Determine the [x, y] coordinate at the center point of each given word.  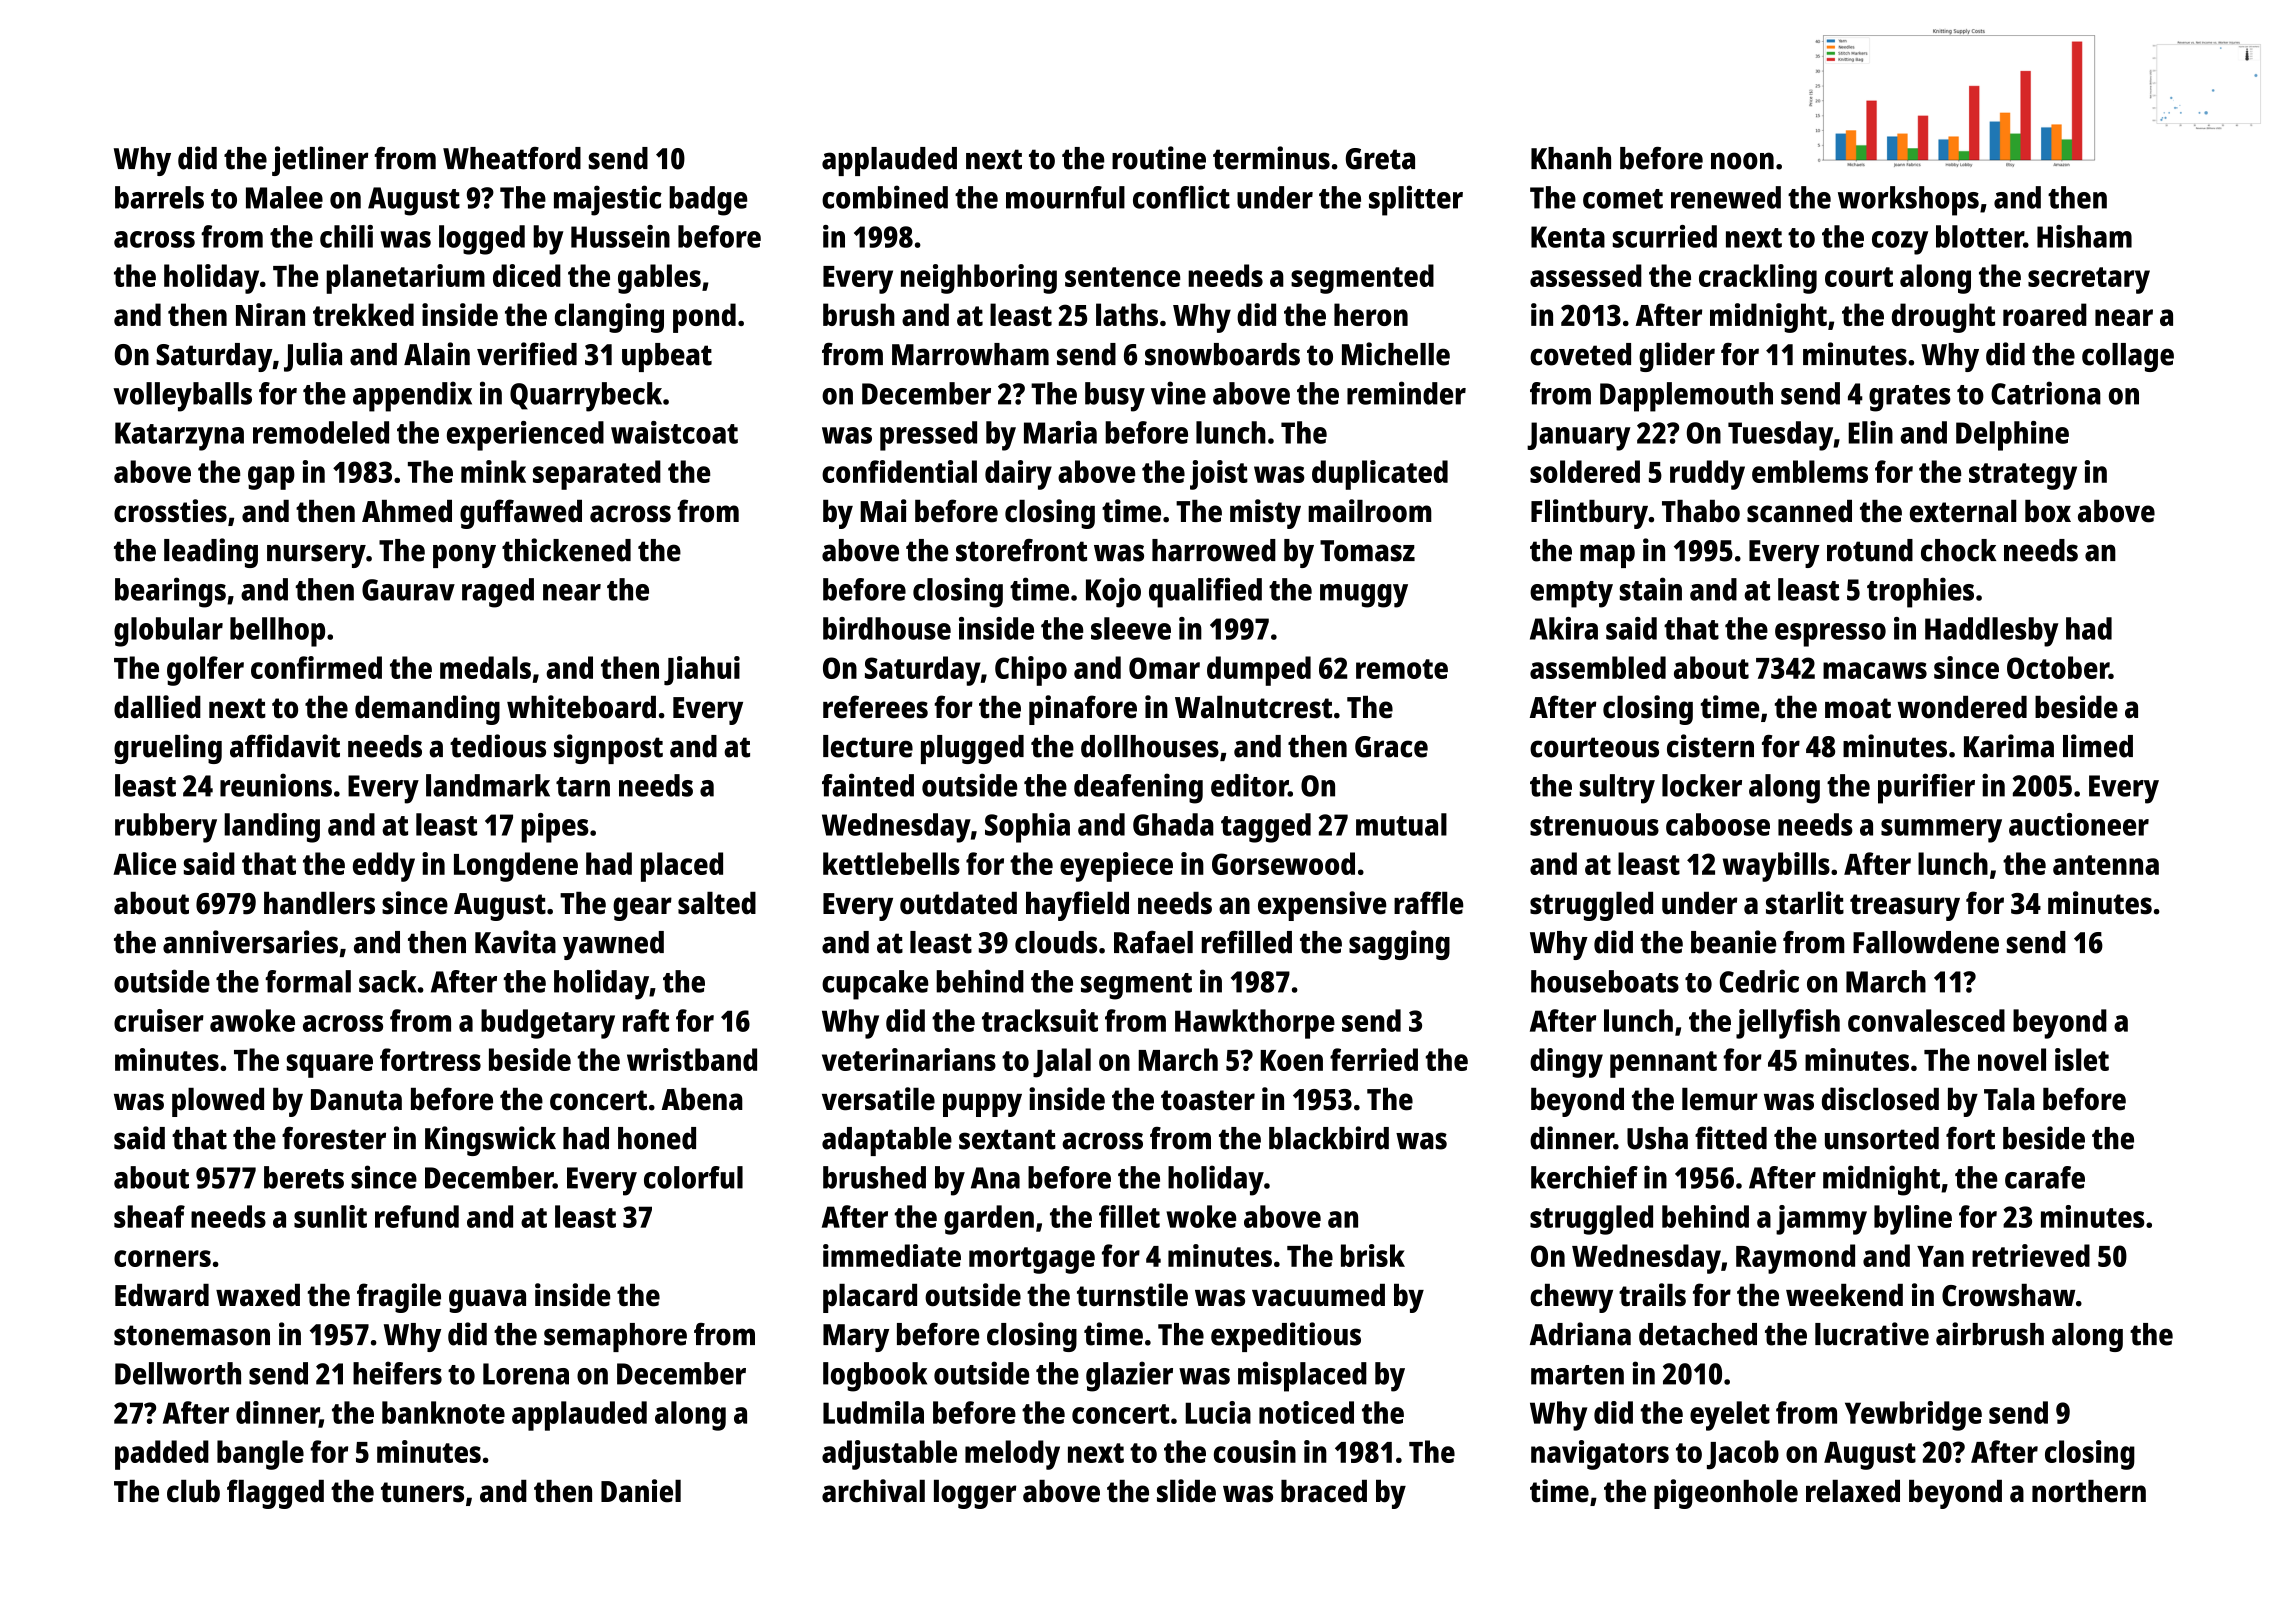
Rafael [1153, 942]
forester [334, 1138]
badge [708, 201]
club [193, 1491]
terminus [1271, 158]
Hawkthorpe [1255, 1024]
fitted [1731, 1138]
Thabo [1701, 511]
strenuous [1594, 826]
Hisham [2084, 236]
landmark [488, 785]
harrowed [1214, 550]
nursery [316, 556]
